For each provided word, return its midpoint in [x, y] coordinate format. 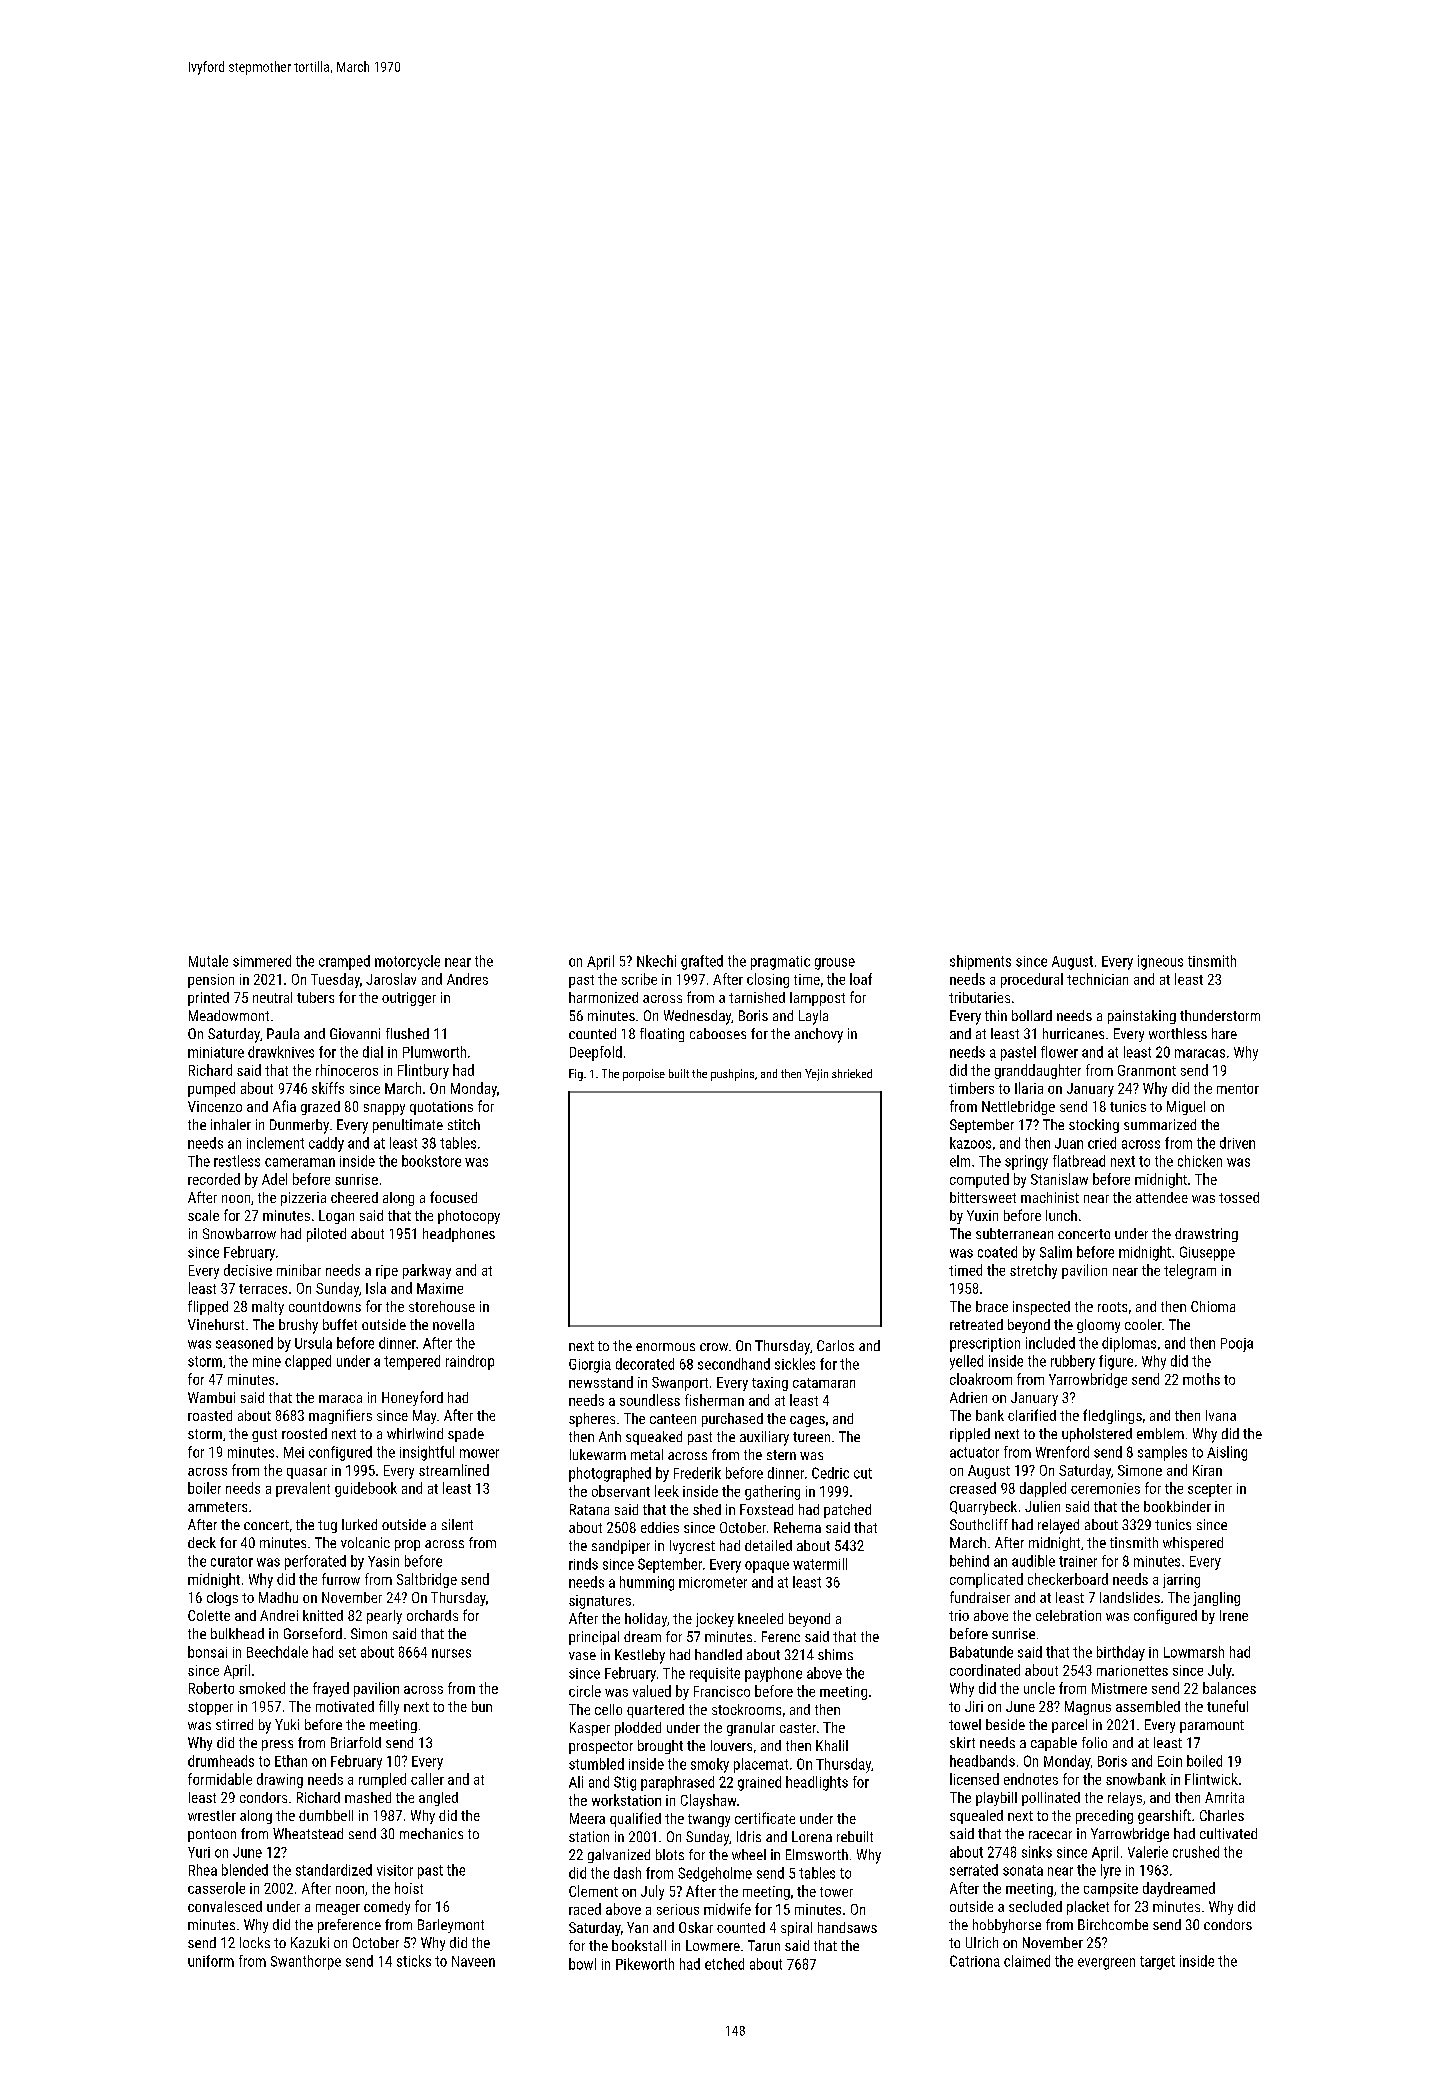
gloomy [1098, 1326]
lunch [1061, 1215]
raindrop [470, 1362]
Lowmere [713, 1945]
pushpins [732, 1075]
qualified [635, 1819]
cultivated [1228, 1833]
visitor [395, 1870]
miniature [216, 1052]
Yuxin [982, 1215]
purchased [732, 1420]
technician [1097, 979]
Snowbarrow [239, 1233]
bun [482, 1706]
